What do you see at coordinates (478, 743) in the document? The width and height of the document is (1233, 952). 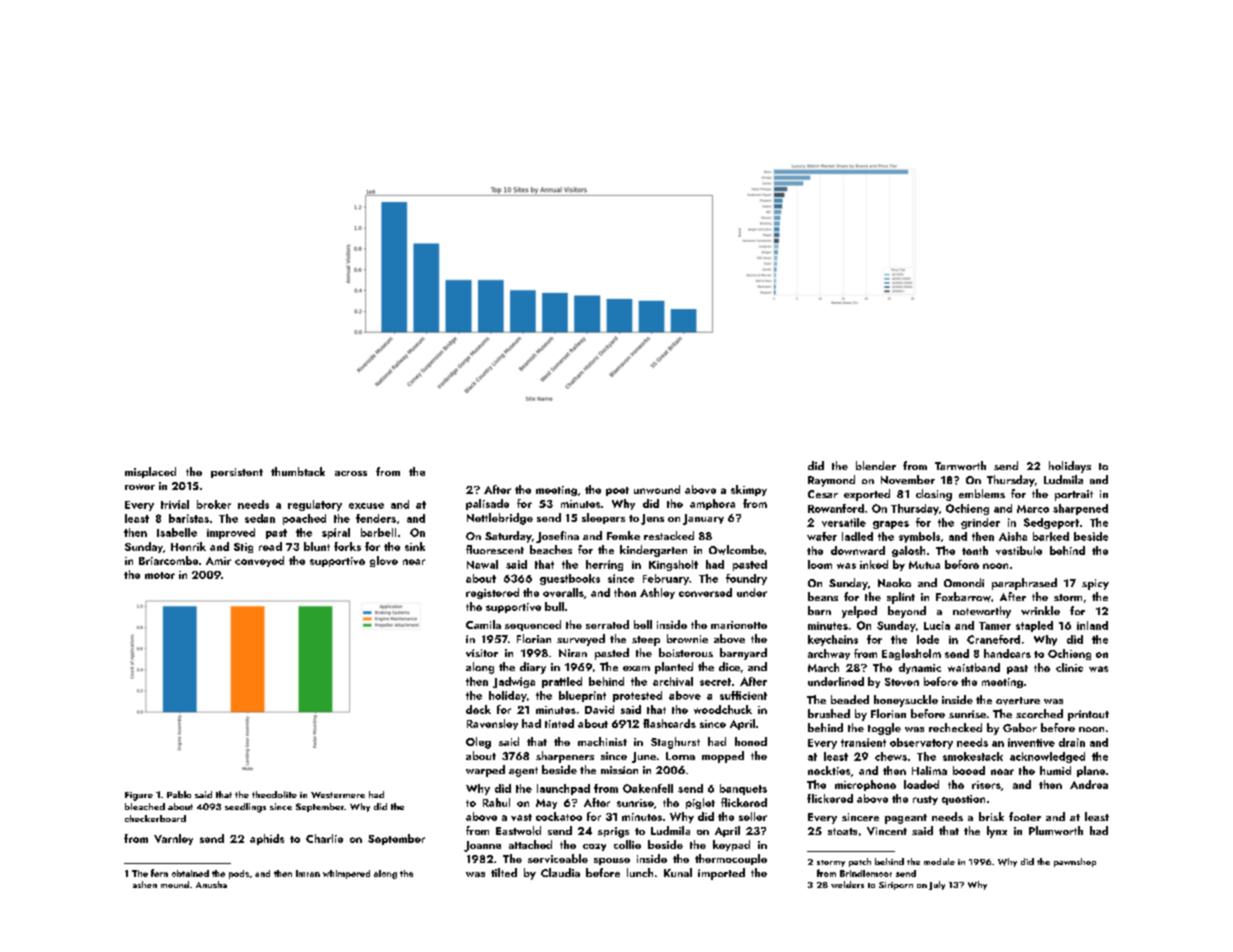 I see `Oleg` at bounding box center [478, 743].
